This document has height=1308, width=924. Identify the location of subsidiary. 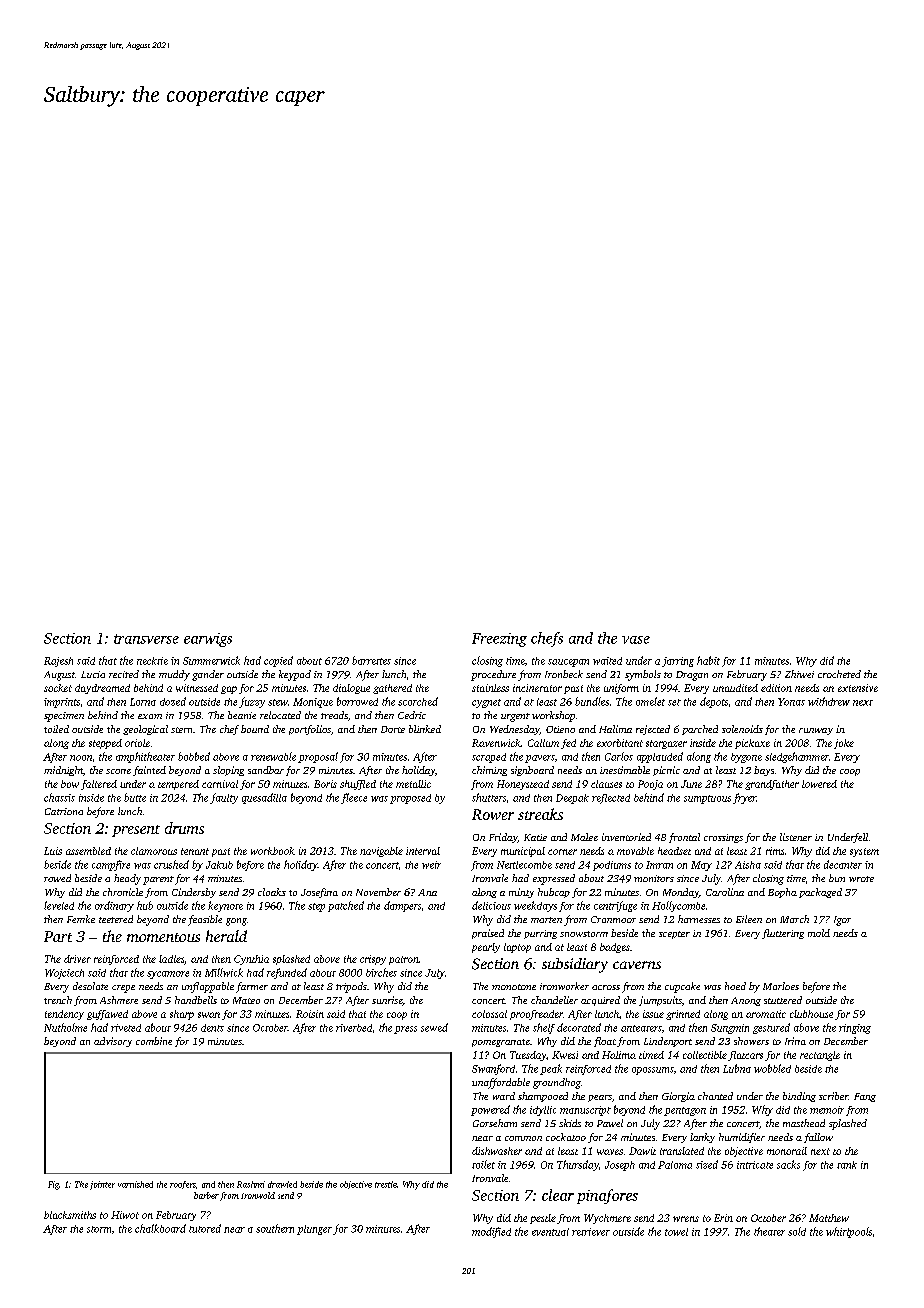
(575, 965).
